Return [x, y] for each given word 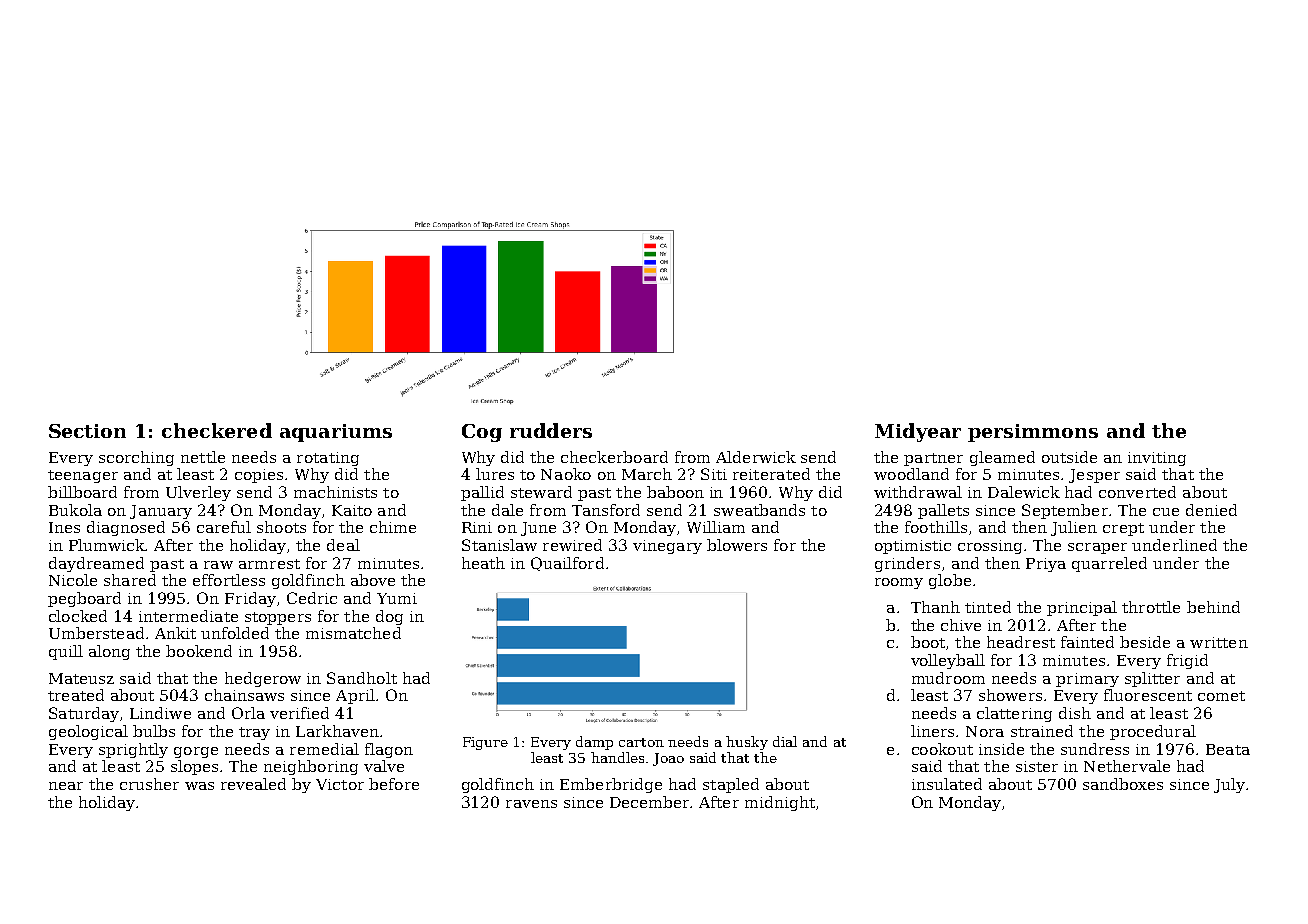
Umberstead [96, 633]
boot [928, 642]
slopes [194, 767]
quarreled [1109, 564]
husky [747, 743]
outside [1069, 457]
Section [87, 431]
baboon [675, 492]
